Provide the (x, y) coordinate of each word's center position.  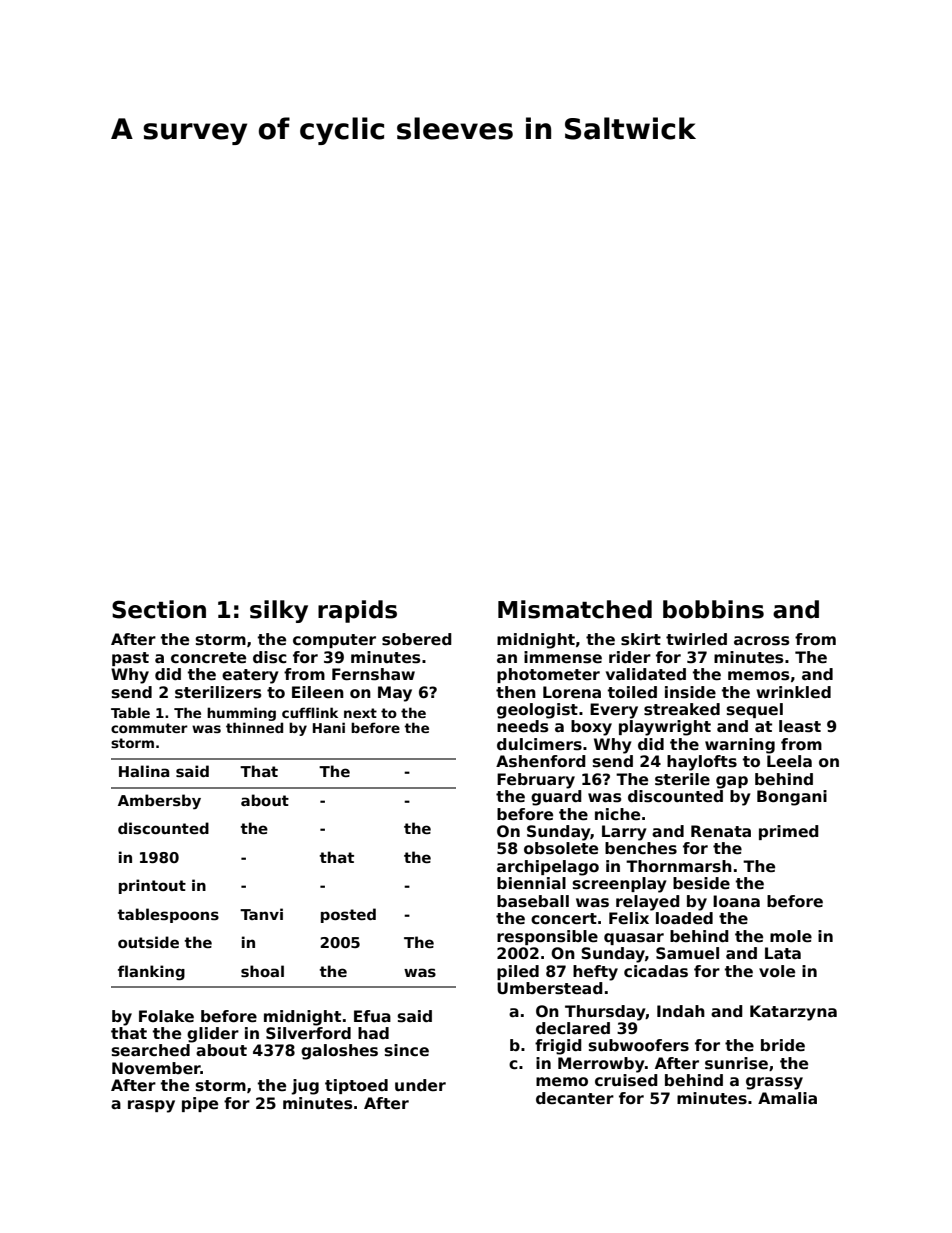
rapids (357, 611)
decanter (575, 1098)
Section (159, 609)
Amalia (787, 1098)
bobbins (713, 609)
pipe (200, 1104)
